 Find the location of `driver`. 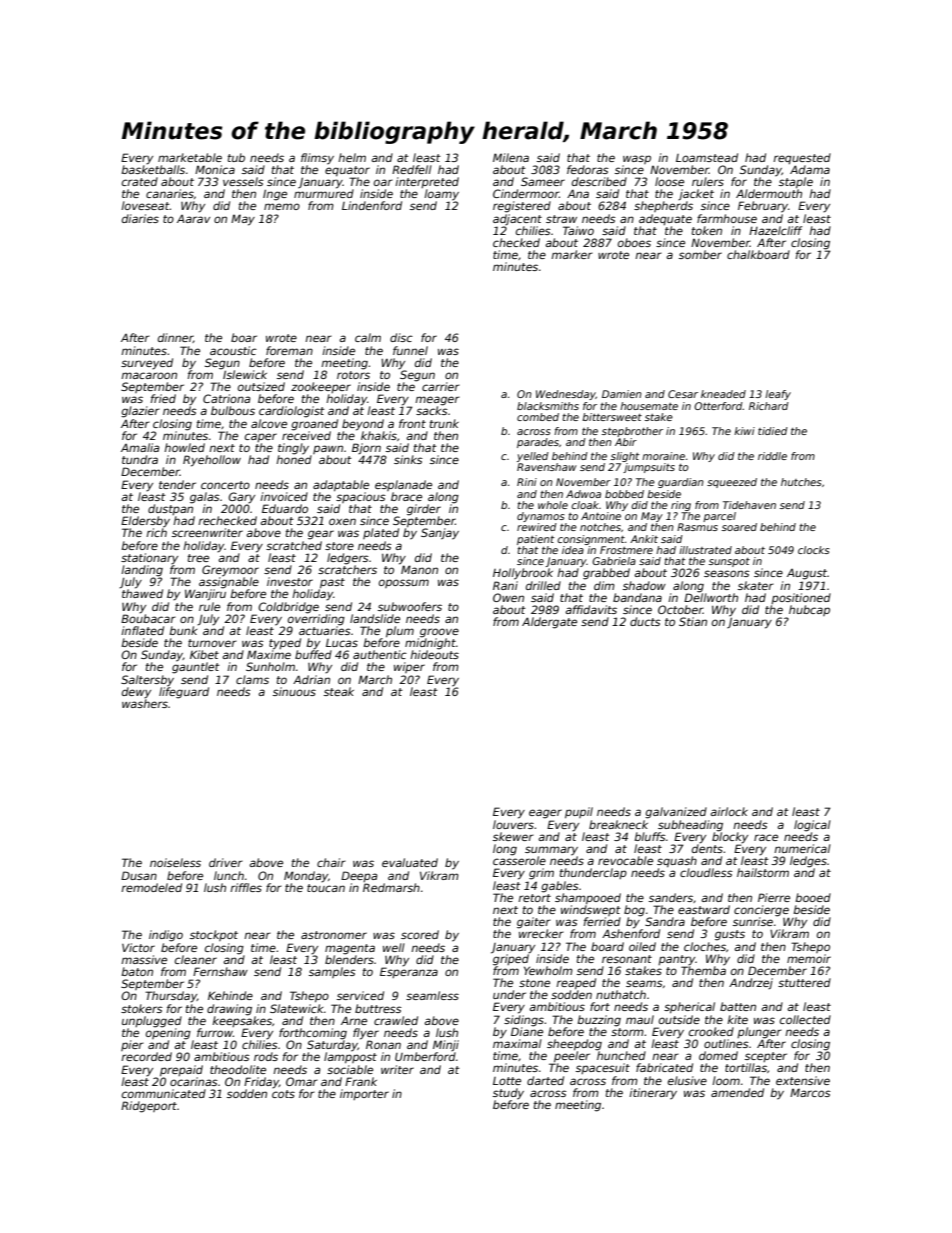

driver is located at coordinates (226, 862).
